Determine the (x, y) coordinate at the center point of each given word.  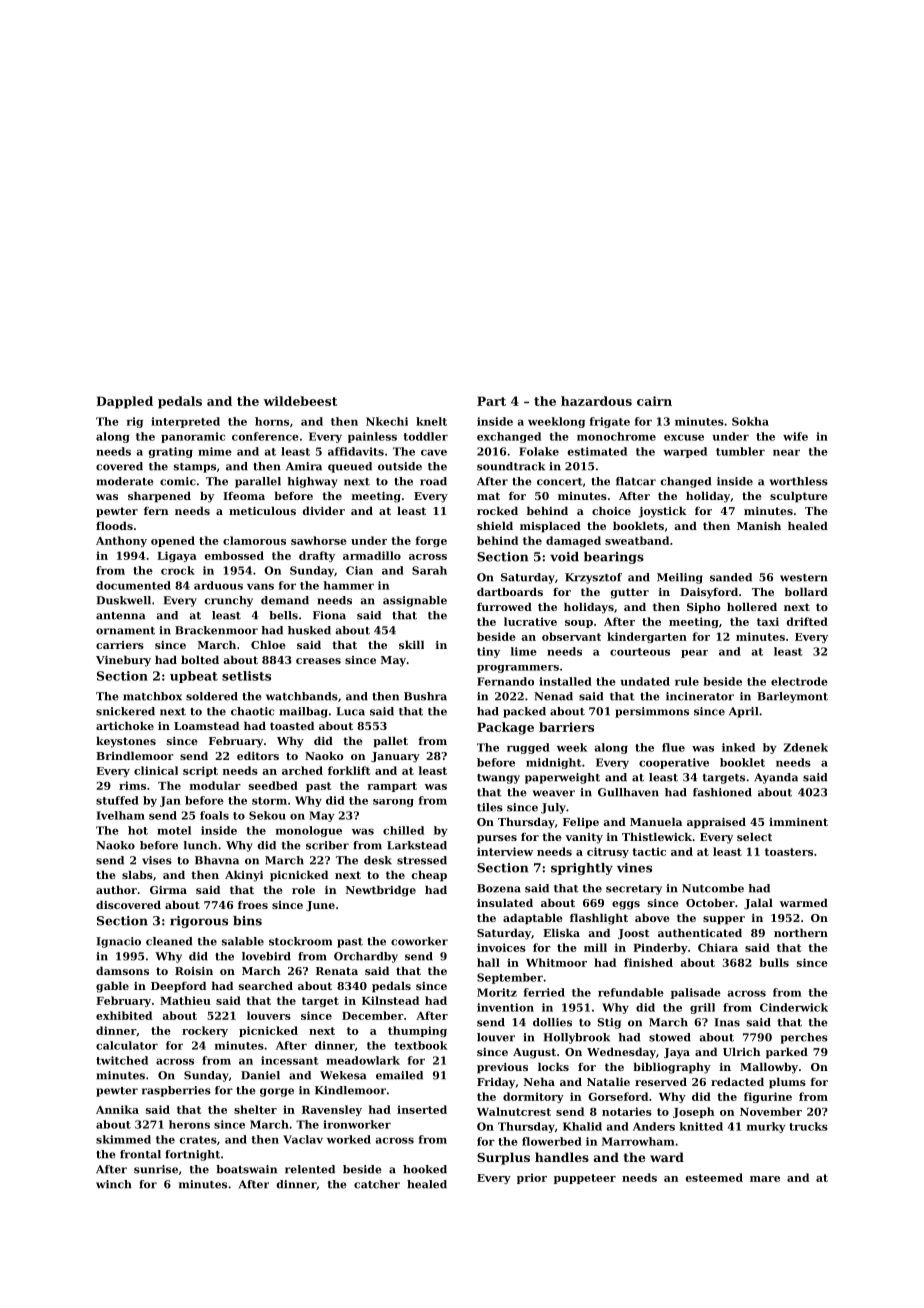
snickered (125, 711)
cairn (654, 401)
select (754, 836)
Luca (350, 711)
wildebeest (301, 401)
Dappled (124, 402)
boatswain (246, 1169)
